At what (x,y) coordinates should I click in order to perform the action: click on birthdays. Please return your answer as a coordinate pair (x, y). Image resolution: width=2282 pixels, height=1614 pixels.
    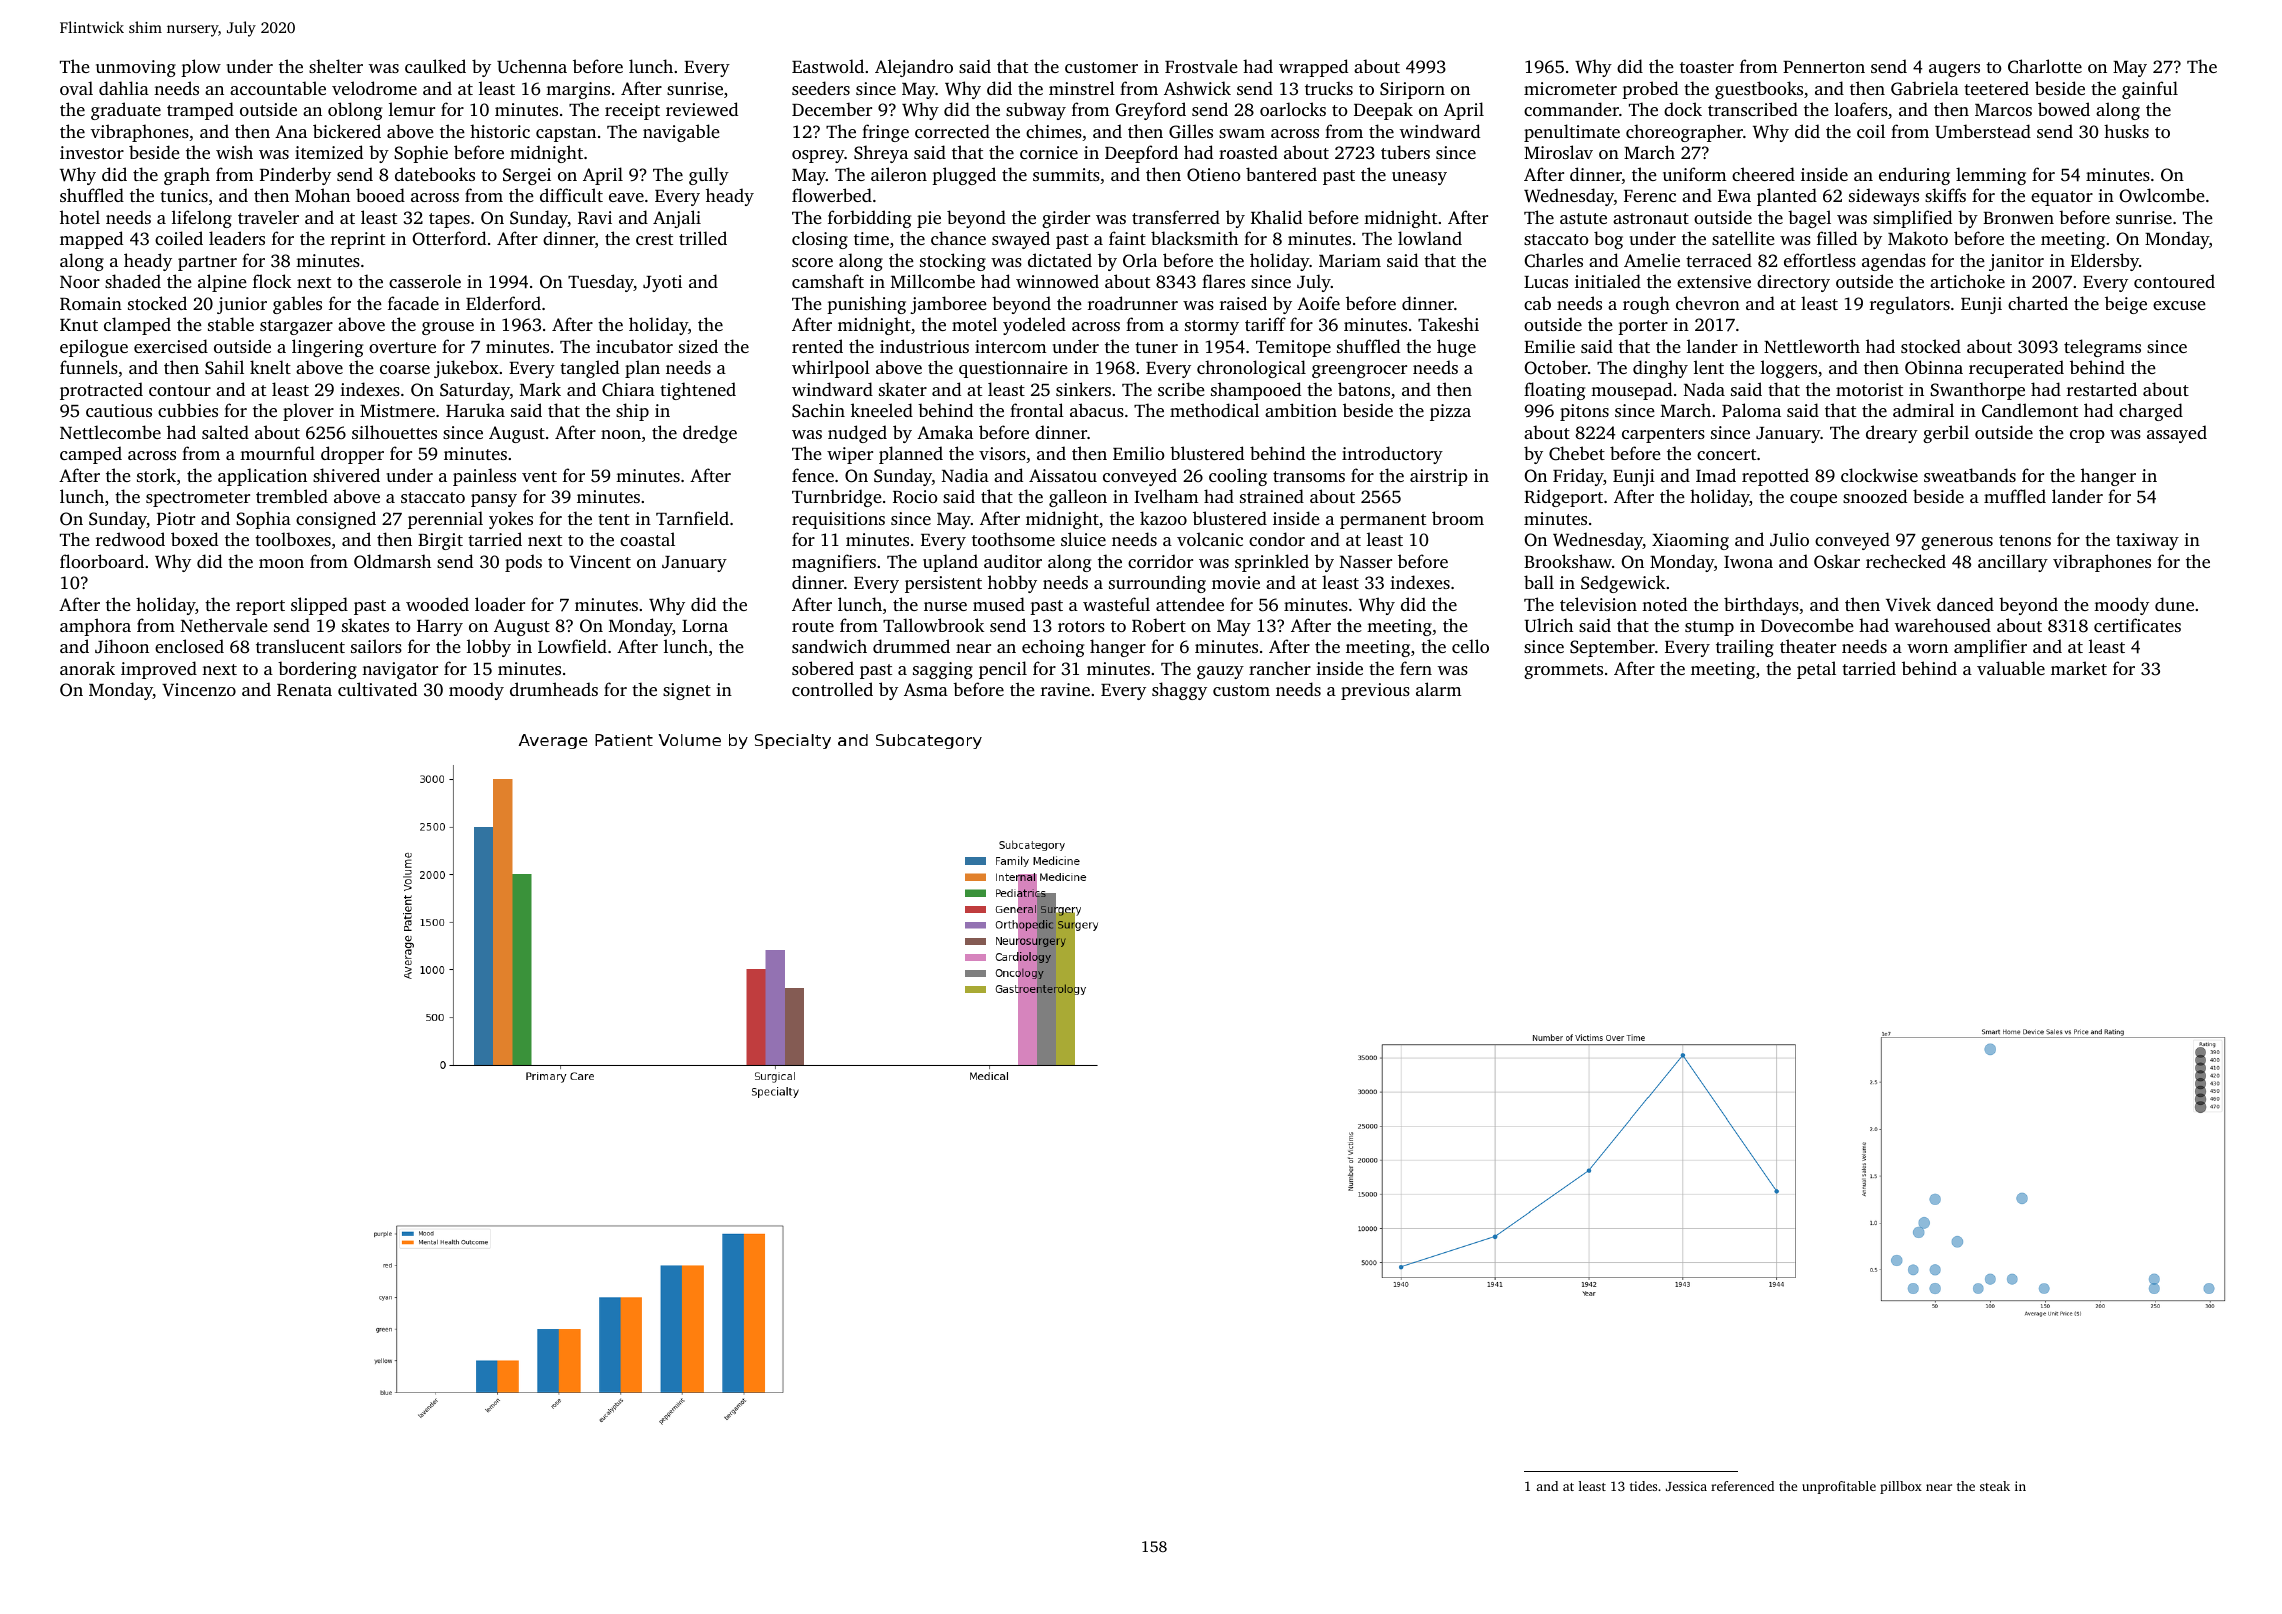
    Looking at the image, I should click on (1761, 606).
